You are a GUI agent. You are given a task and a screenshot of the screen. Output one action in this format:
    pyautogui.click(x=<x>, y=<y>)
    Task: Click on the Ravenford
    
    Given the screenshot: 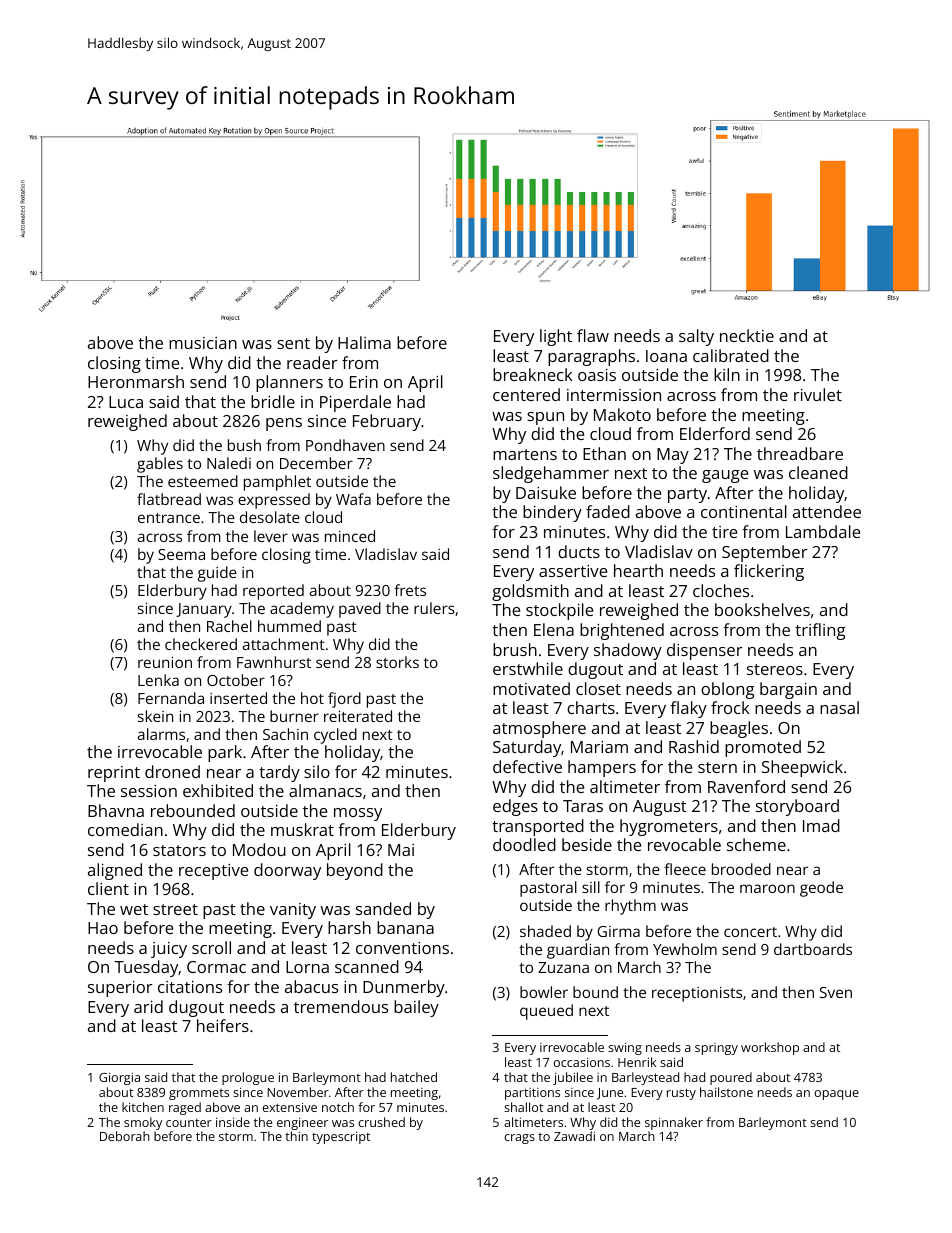 What is the action you would take?
    pyautogui.click(x=746, y=786)
